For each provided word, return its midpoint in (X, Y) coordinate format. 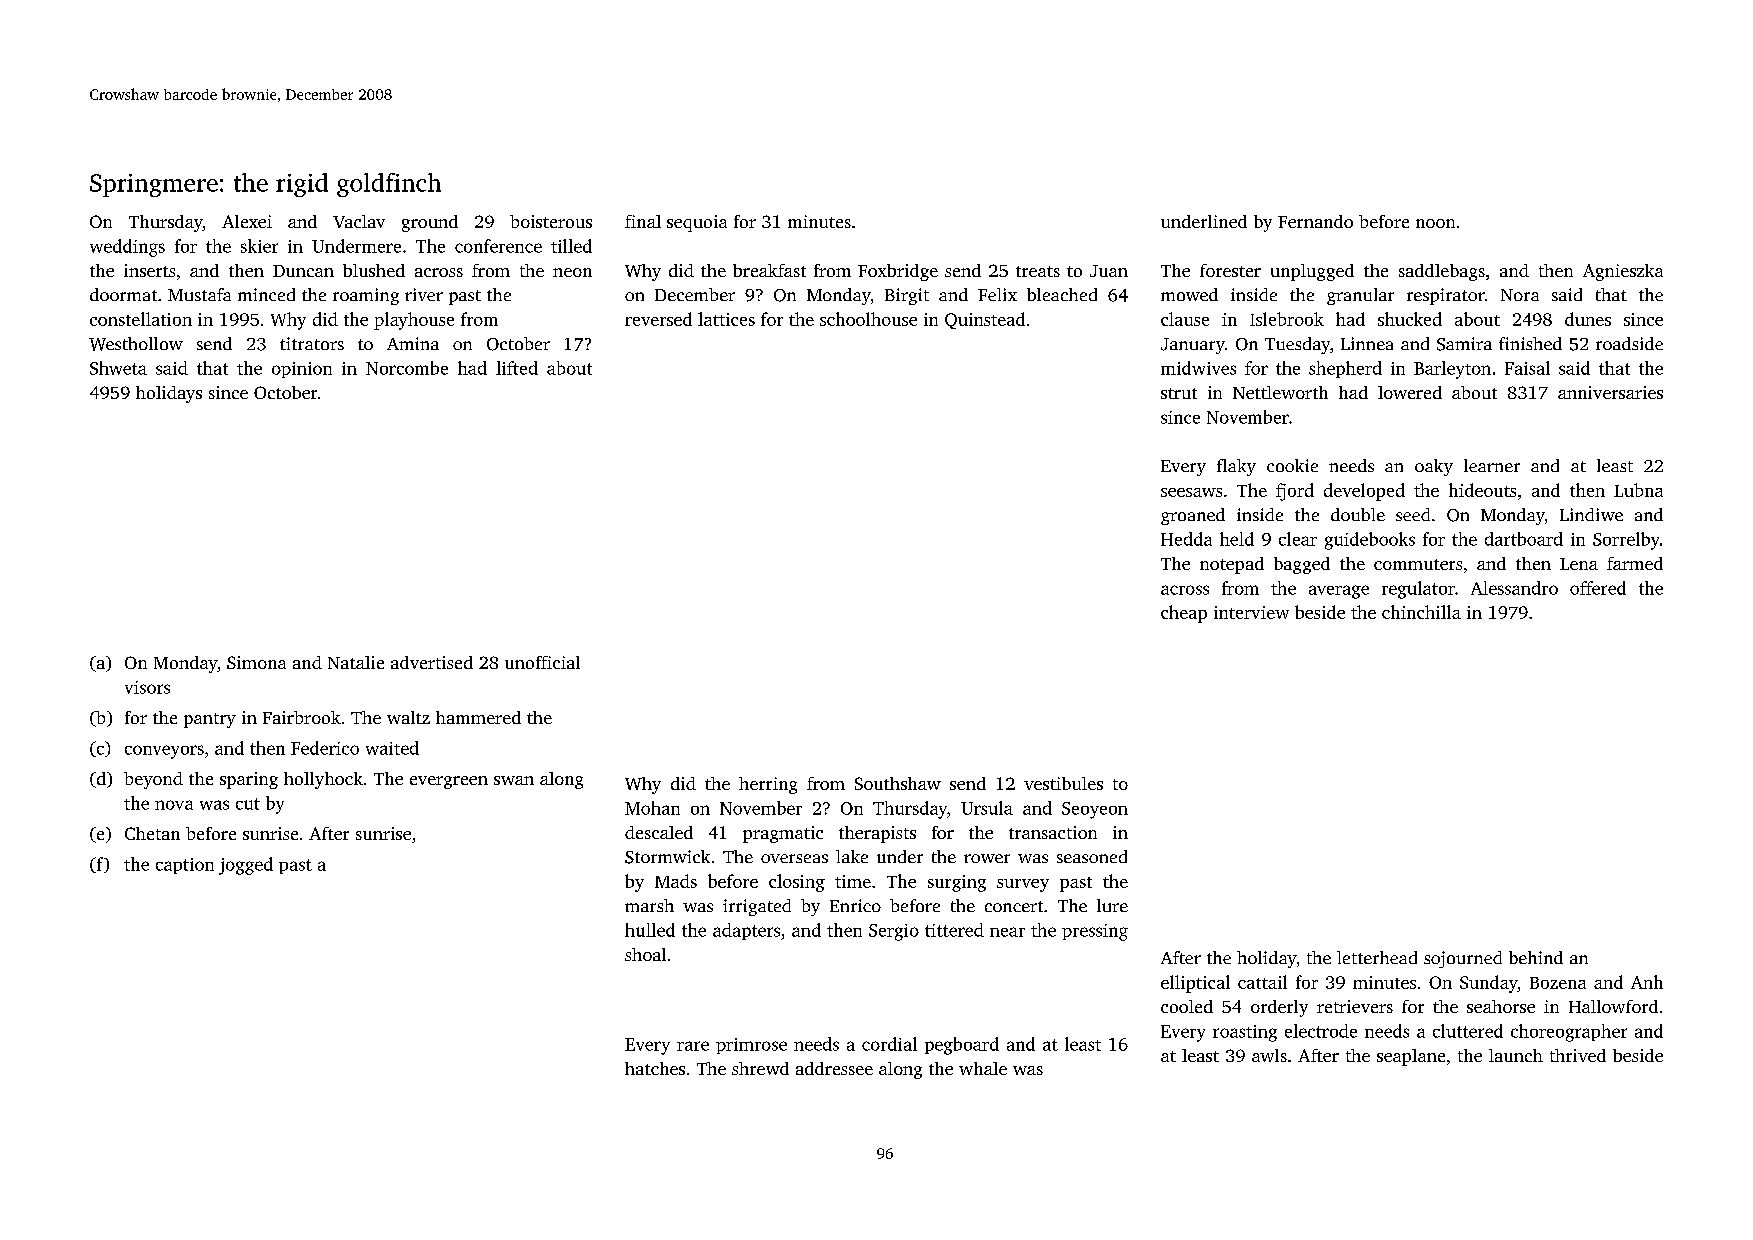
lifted (517, 368)
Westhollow (136, 344)
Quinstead (985, 320)
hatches (655, 1068)
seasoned (1092, 856)
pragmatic (783, 834)
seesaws (1191, 492)
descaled (659, 832)
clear (1298, 539)
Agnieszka (1623, 272)
